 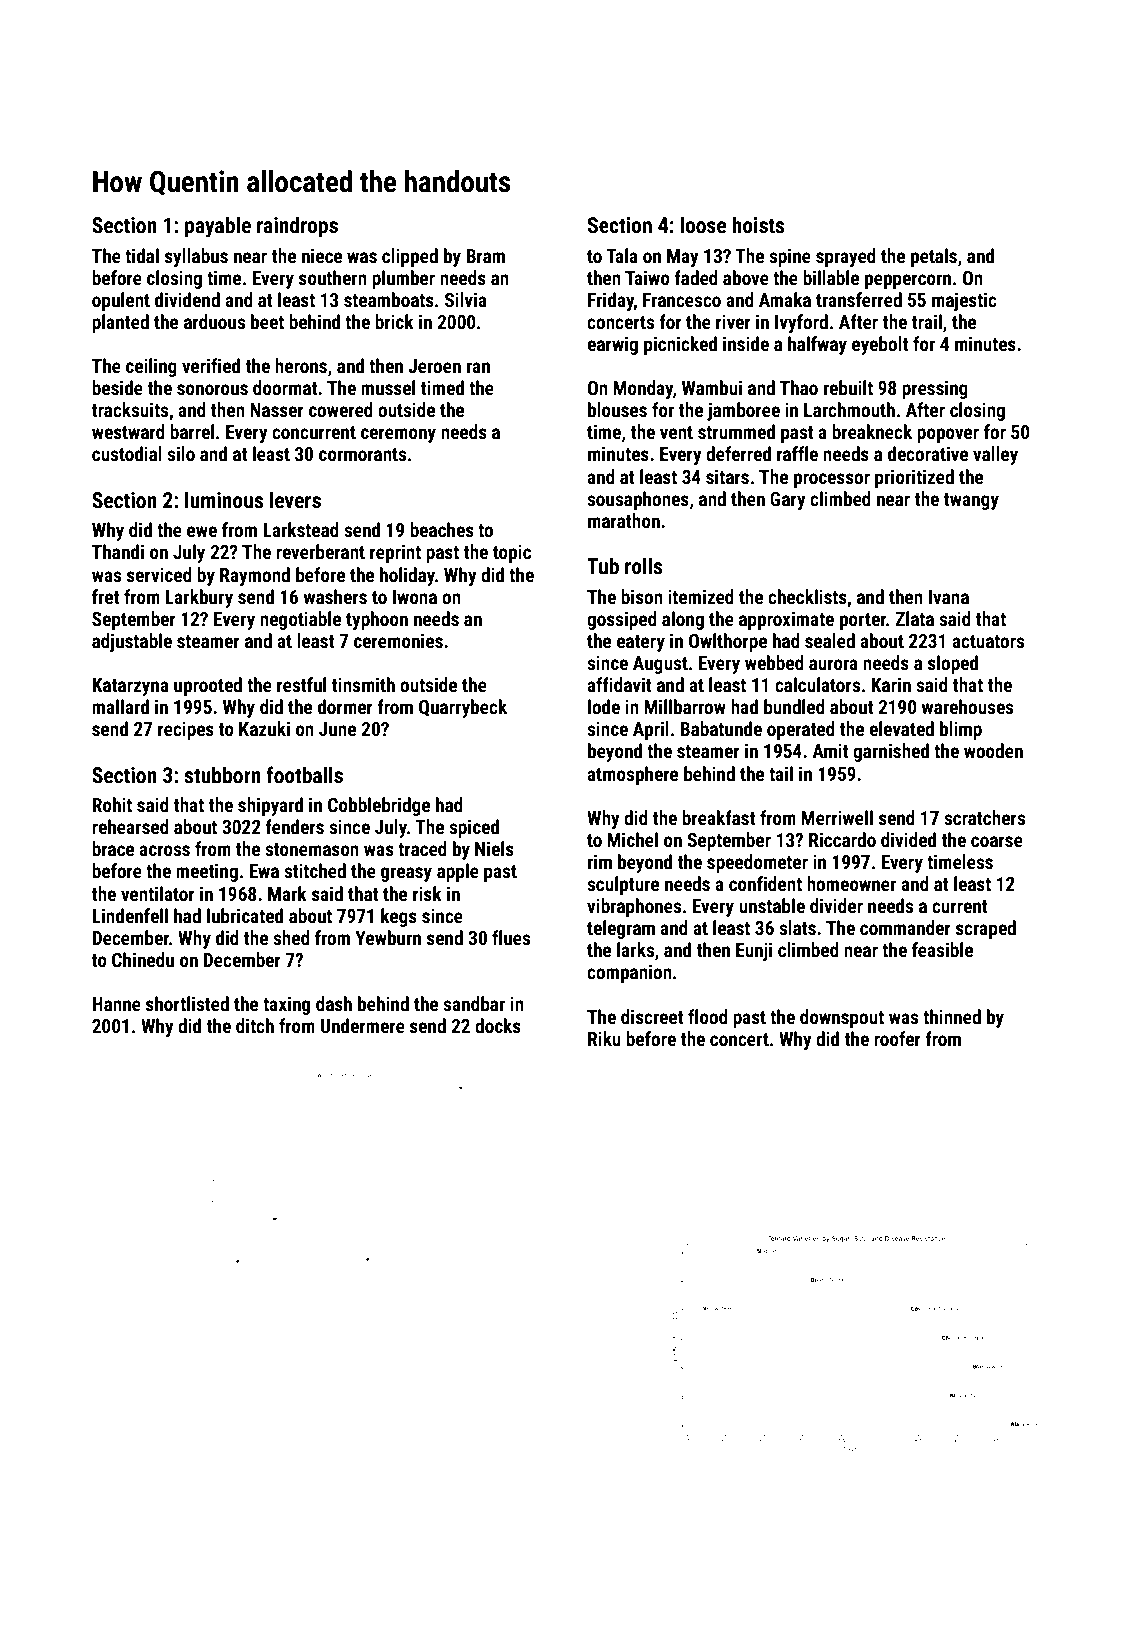 What do you see at coordinates (142, 255) in the screenshot?
I see `tidal` at bounding box center [142, 255].
